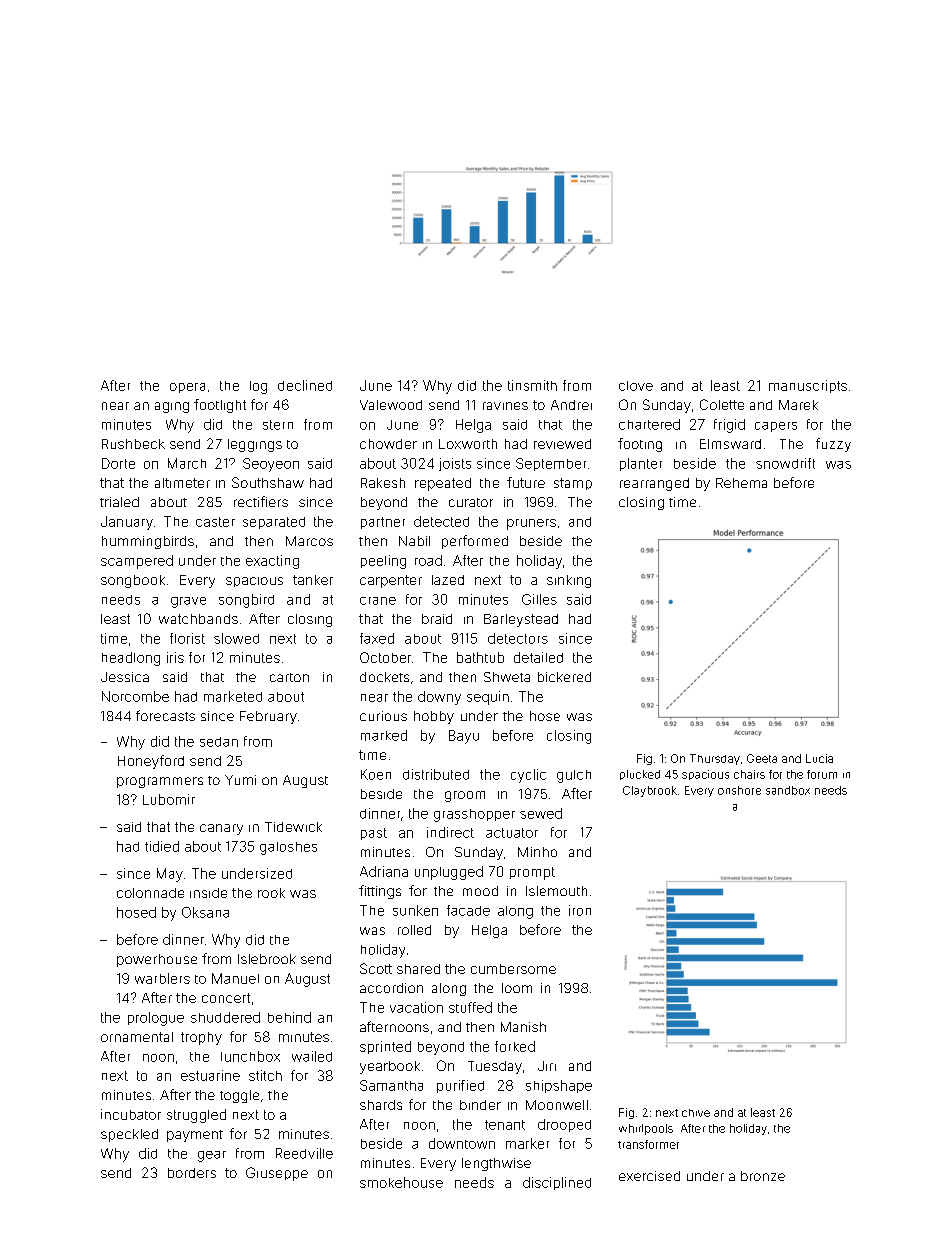  I want to click on vacation, so click(416, 1007).
